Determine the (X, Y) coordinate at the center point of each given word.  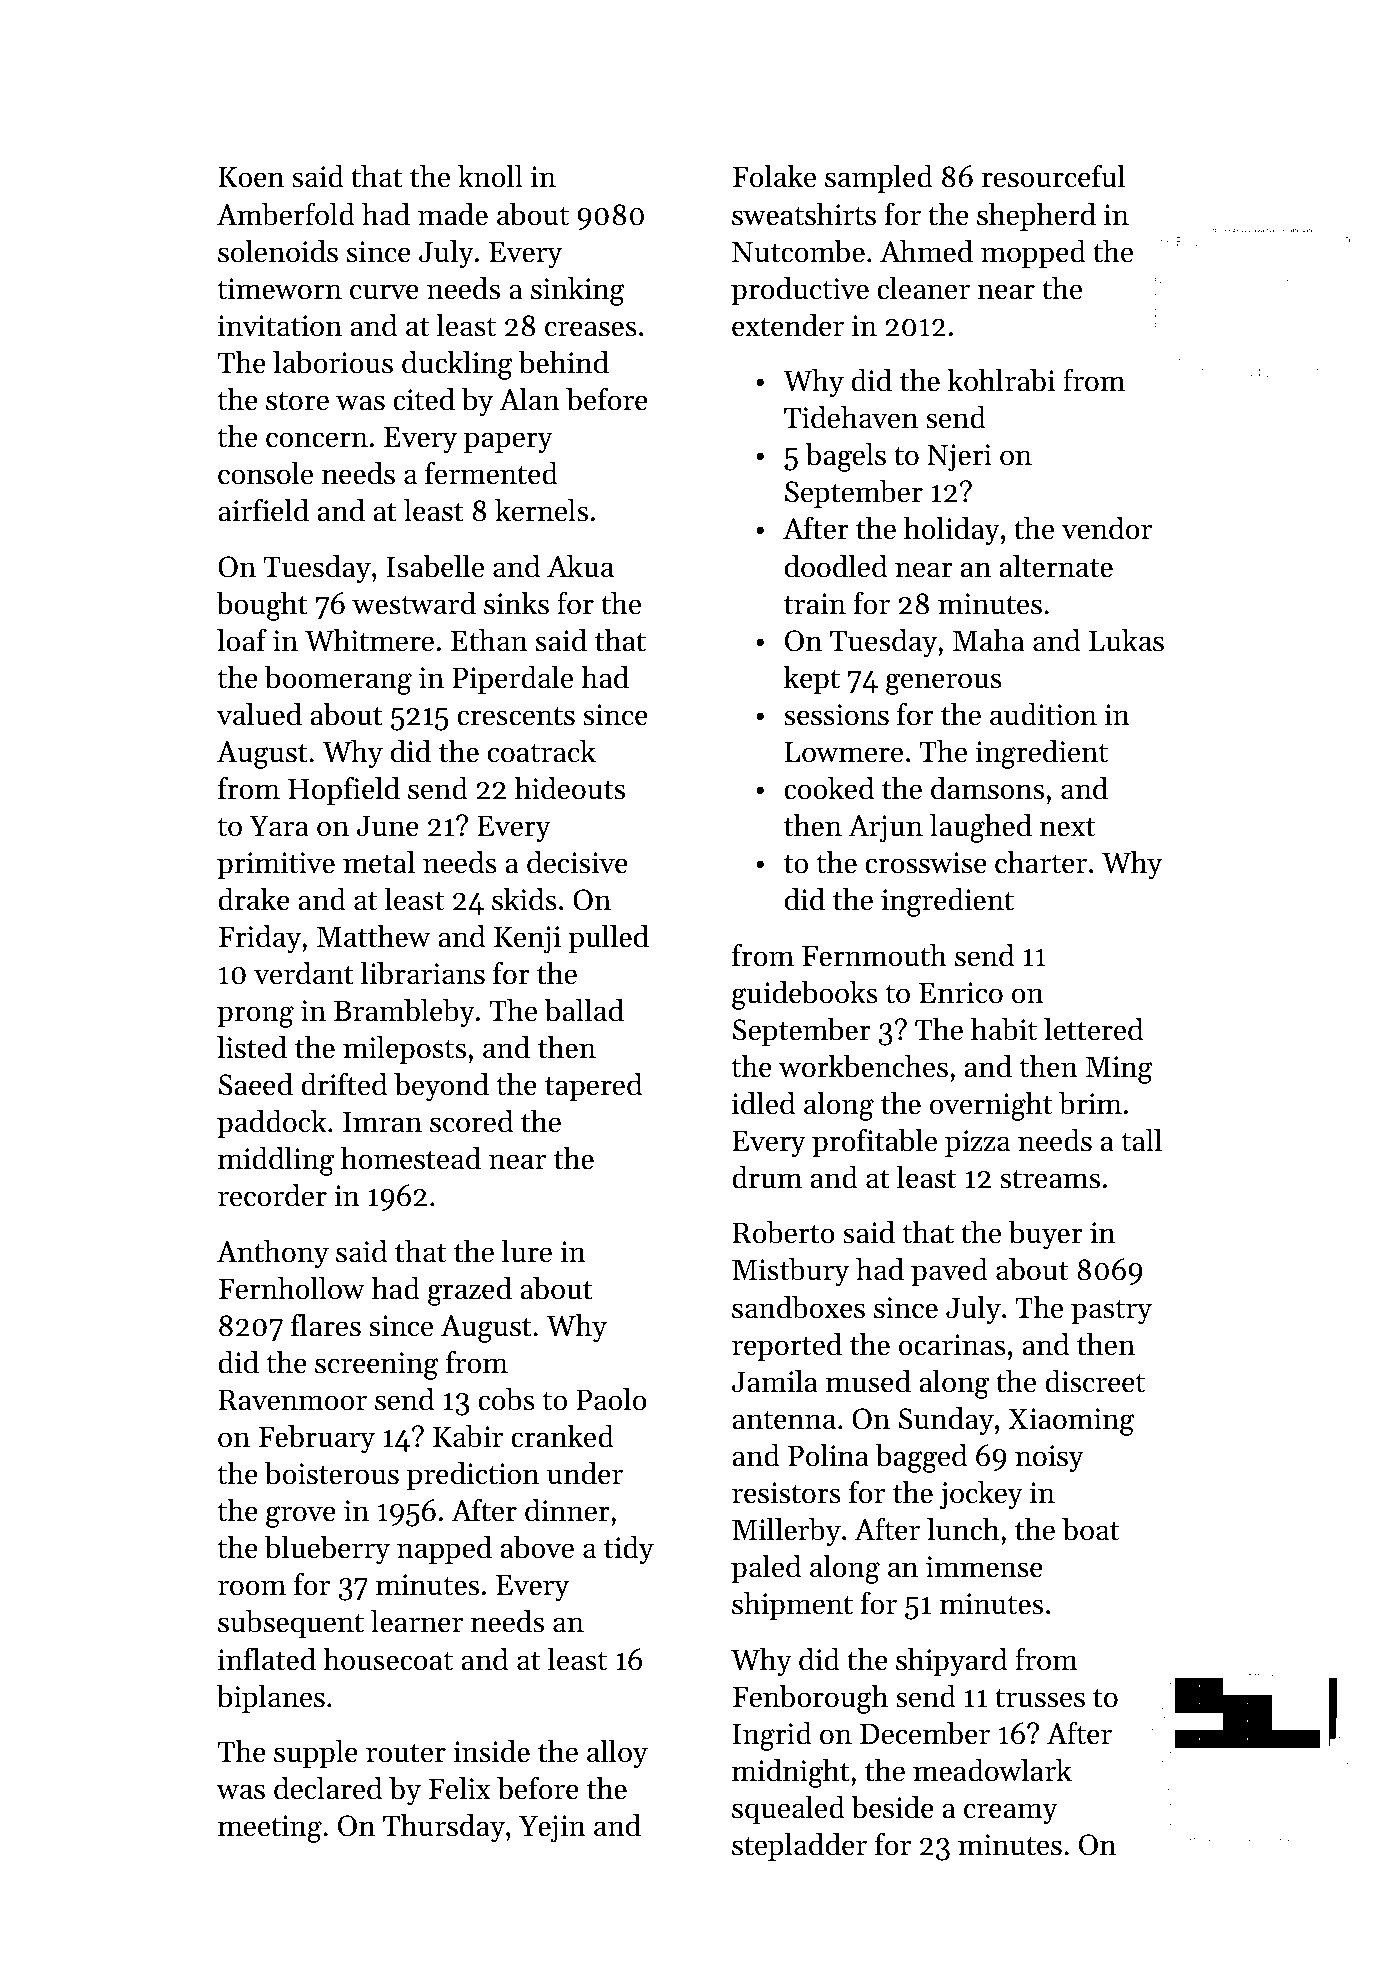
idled (763, 1103)
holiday (952, 531)
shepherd (1036, 217)
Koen (251, 177)
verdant (304, 973)
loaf (242, 640)
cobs (506, 1399)
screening (376, 1366)
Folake (774, 176)
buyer (1046, 1235)
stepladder (799, 1847)
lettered (1093, 1029)
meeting (270, 1829)
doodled (836, 566)
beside (892, 1807)
